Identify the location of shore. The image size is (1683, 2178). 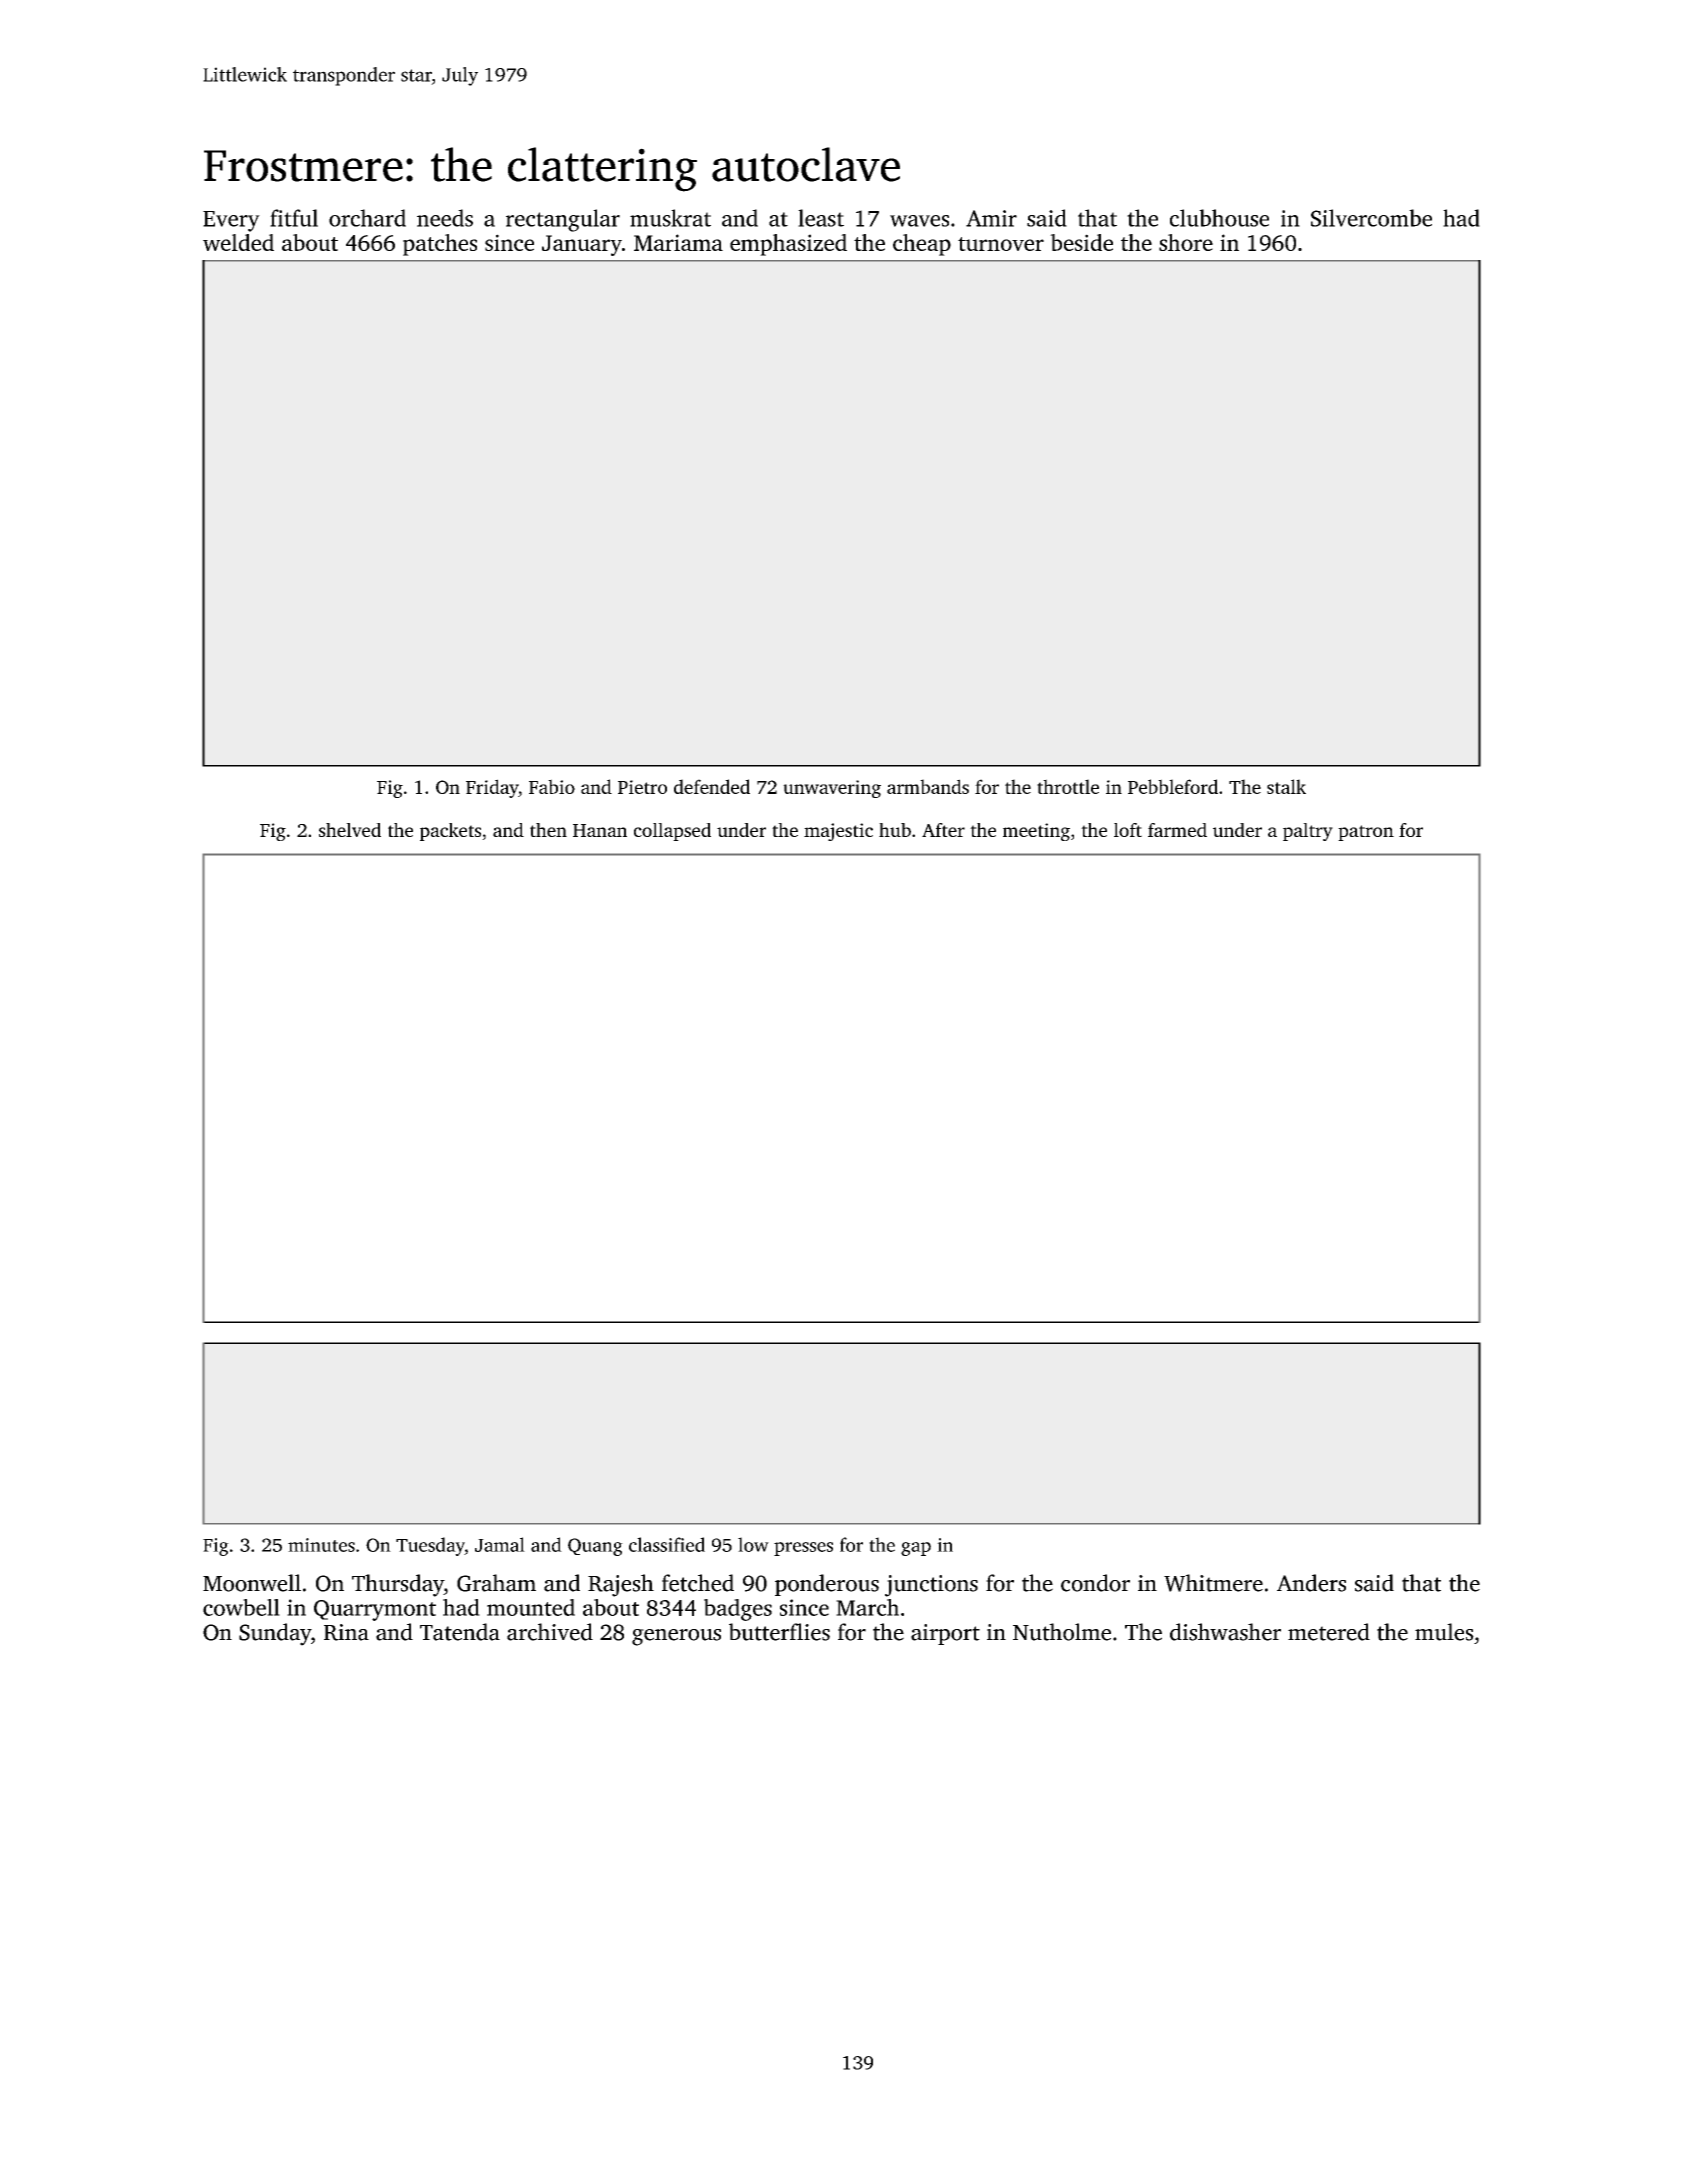
(1186, 242).
